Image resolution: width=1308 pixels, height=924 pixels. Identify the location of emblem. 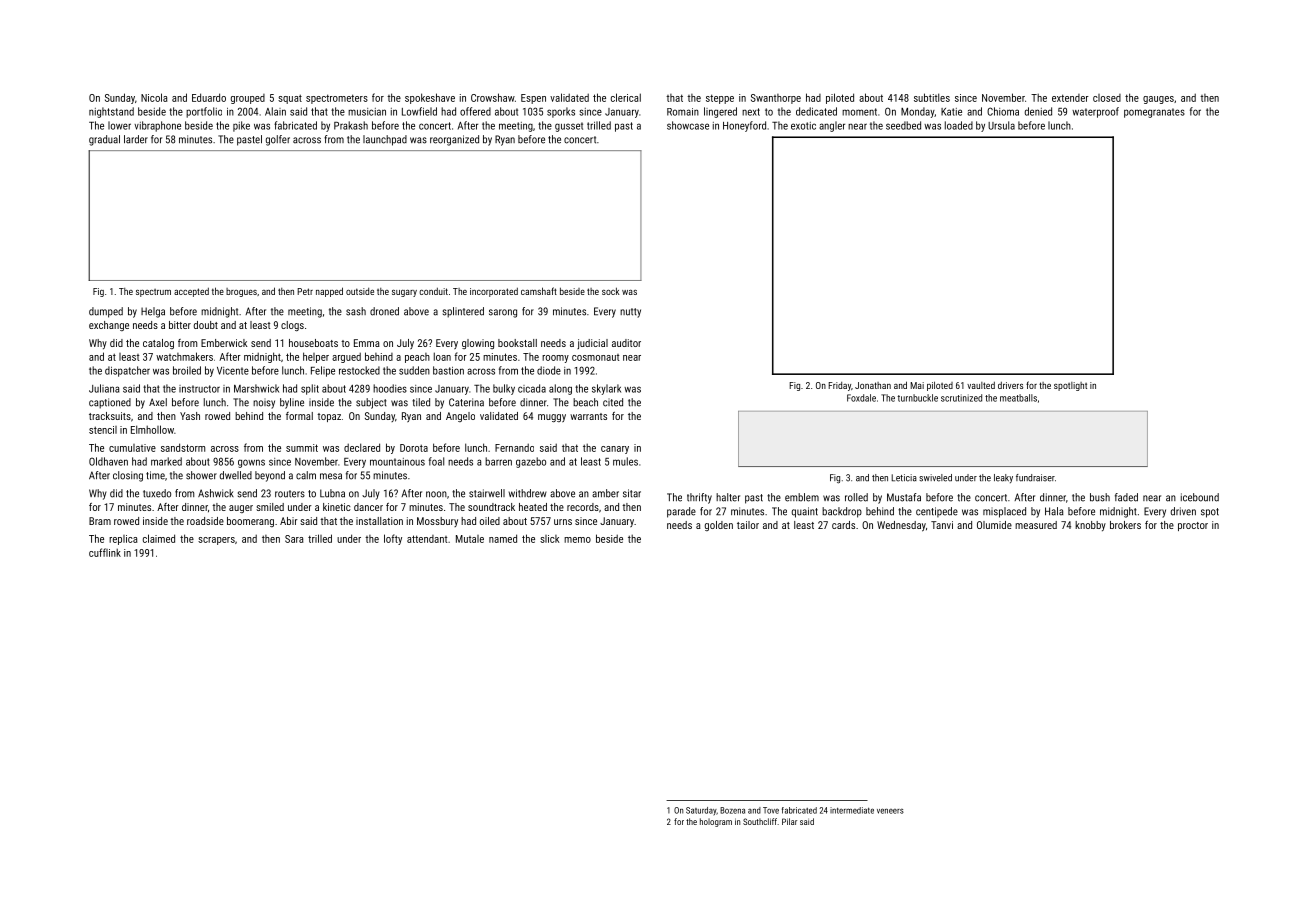
(802, 497).
